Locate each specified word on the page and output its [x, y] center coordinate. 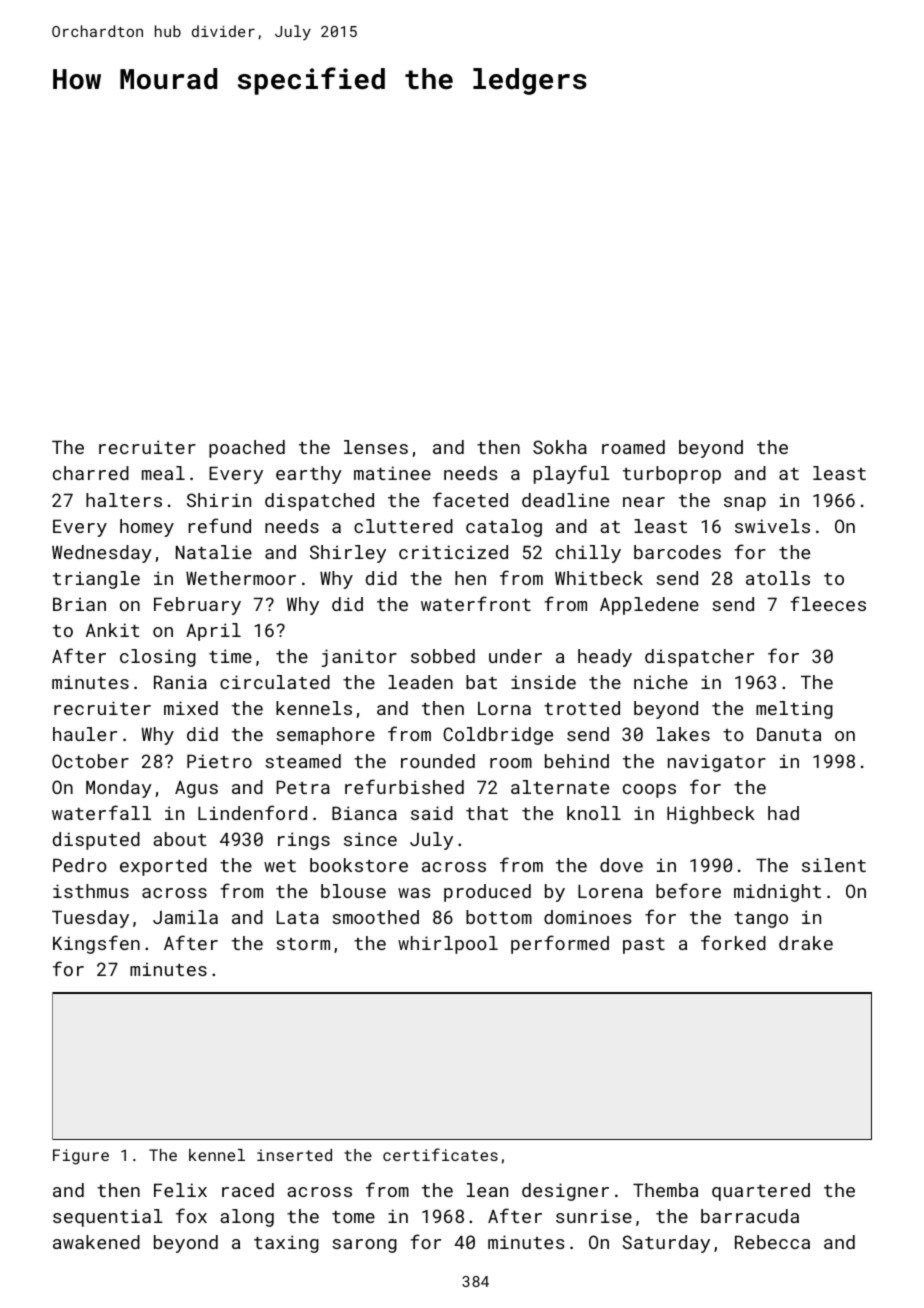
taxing [286, 1244]
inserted [294, 1155]
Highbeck [711, 815]
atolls [778, 578]
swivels [772, 526]
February [197, 606]
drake [806, 943]
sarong [364, 1246]
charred [91, 473]
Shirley [348, 554]
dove [621, 865]
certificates [440, 1154]
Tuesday [90, 919]
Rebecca [772, 1242]
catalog [504, 528]
